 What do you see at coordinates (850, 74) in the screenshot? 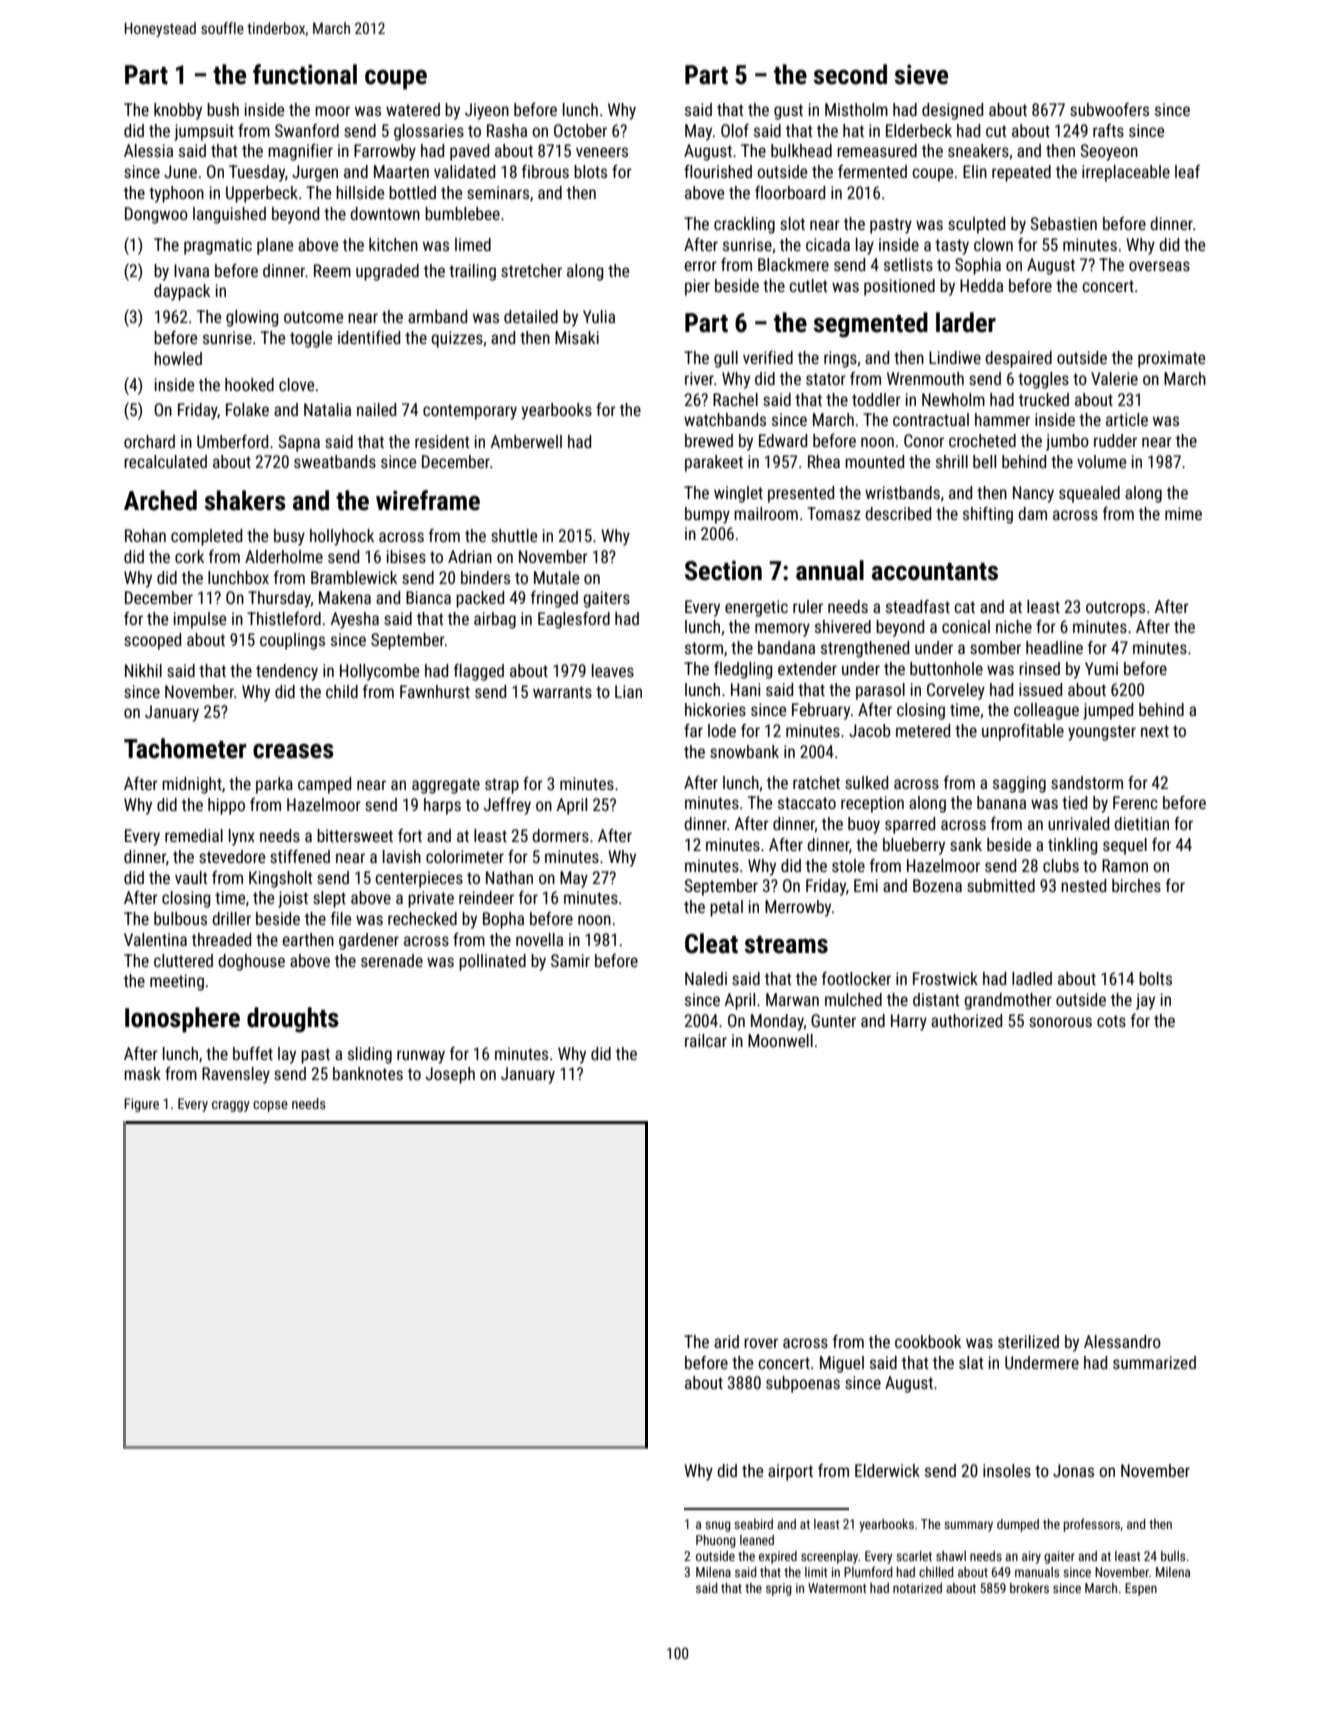
I see `second` at bounding box center [850, 74].
